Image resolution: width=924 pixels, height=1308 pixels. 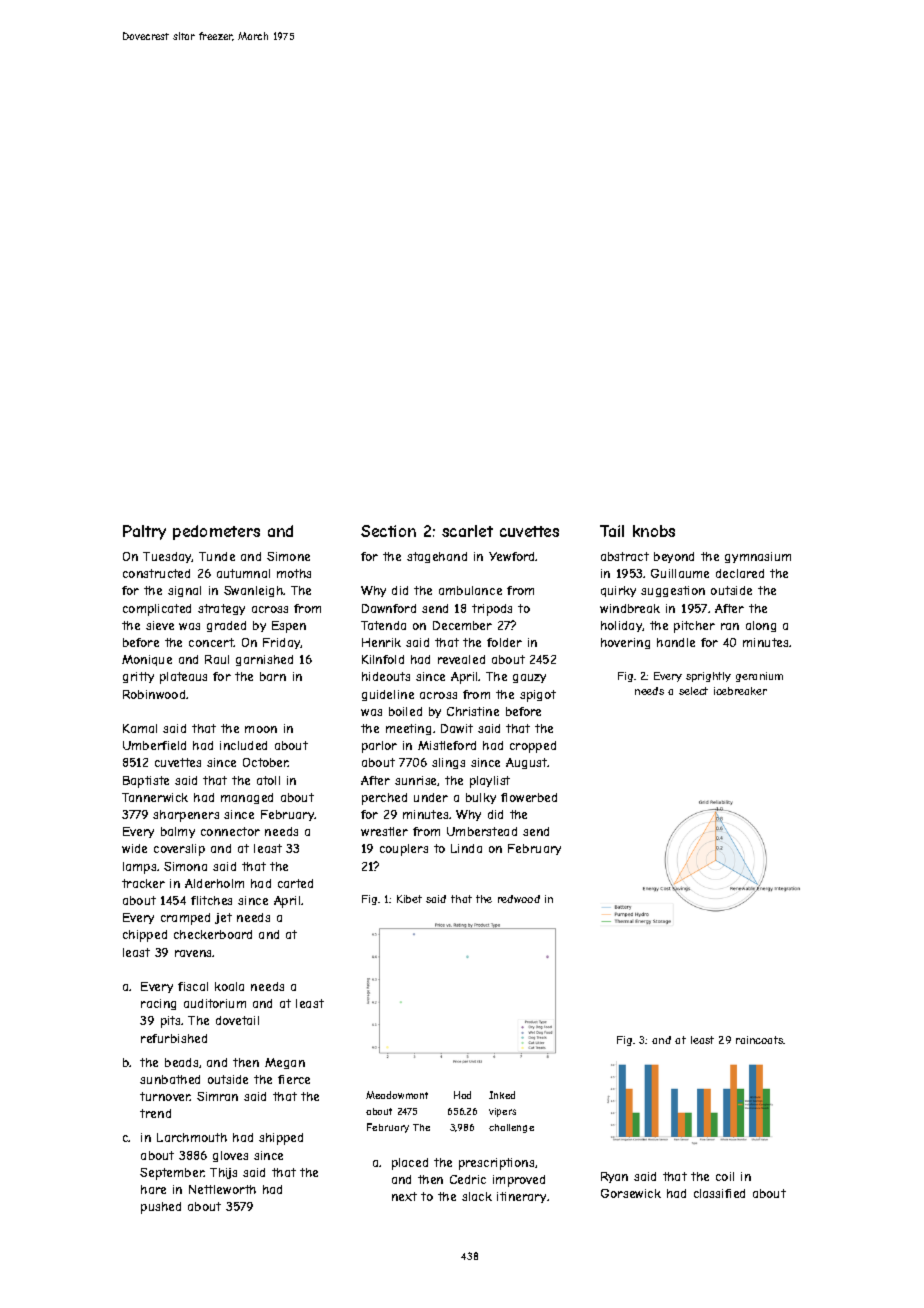 I want to click on Section, so click(x=388, y=531).
